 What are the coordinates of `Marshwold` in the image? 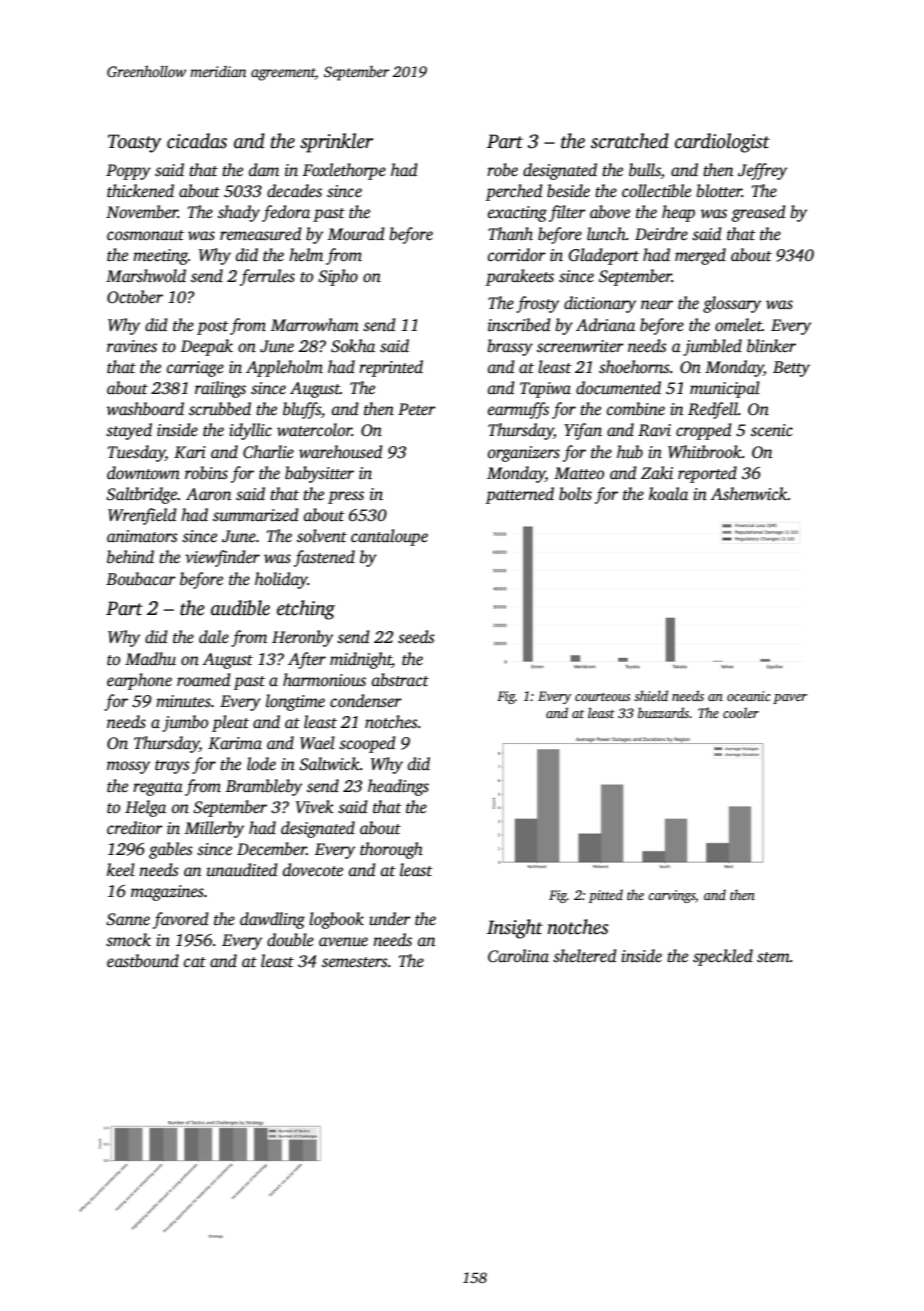 It's located at (146, 276).
